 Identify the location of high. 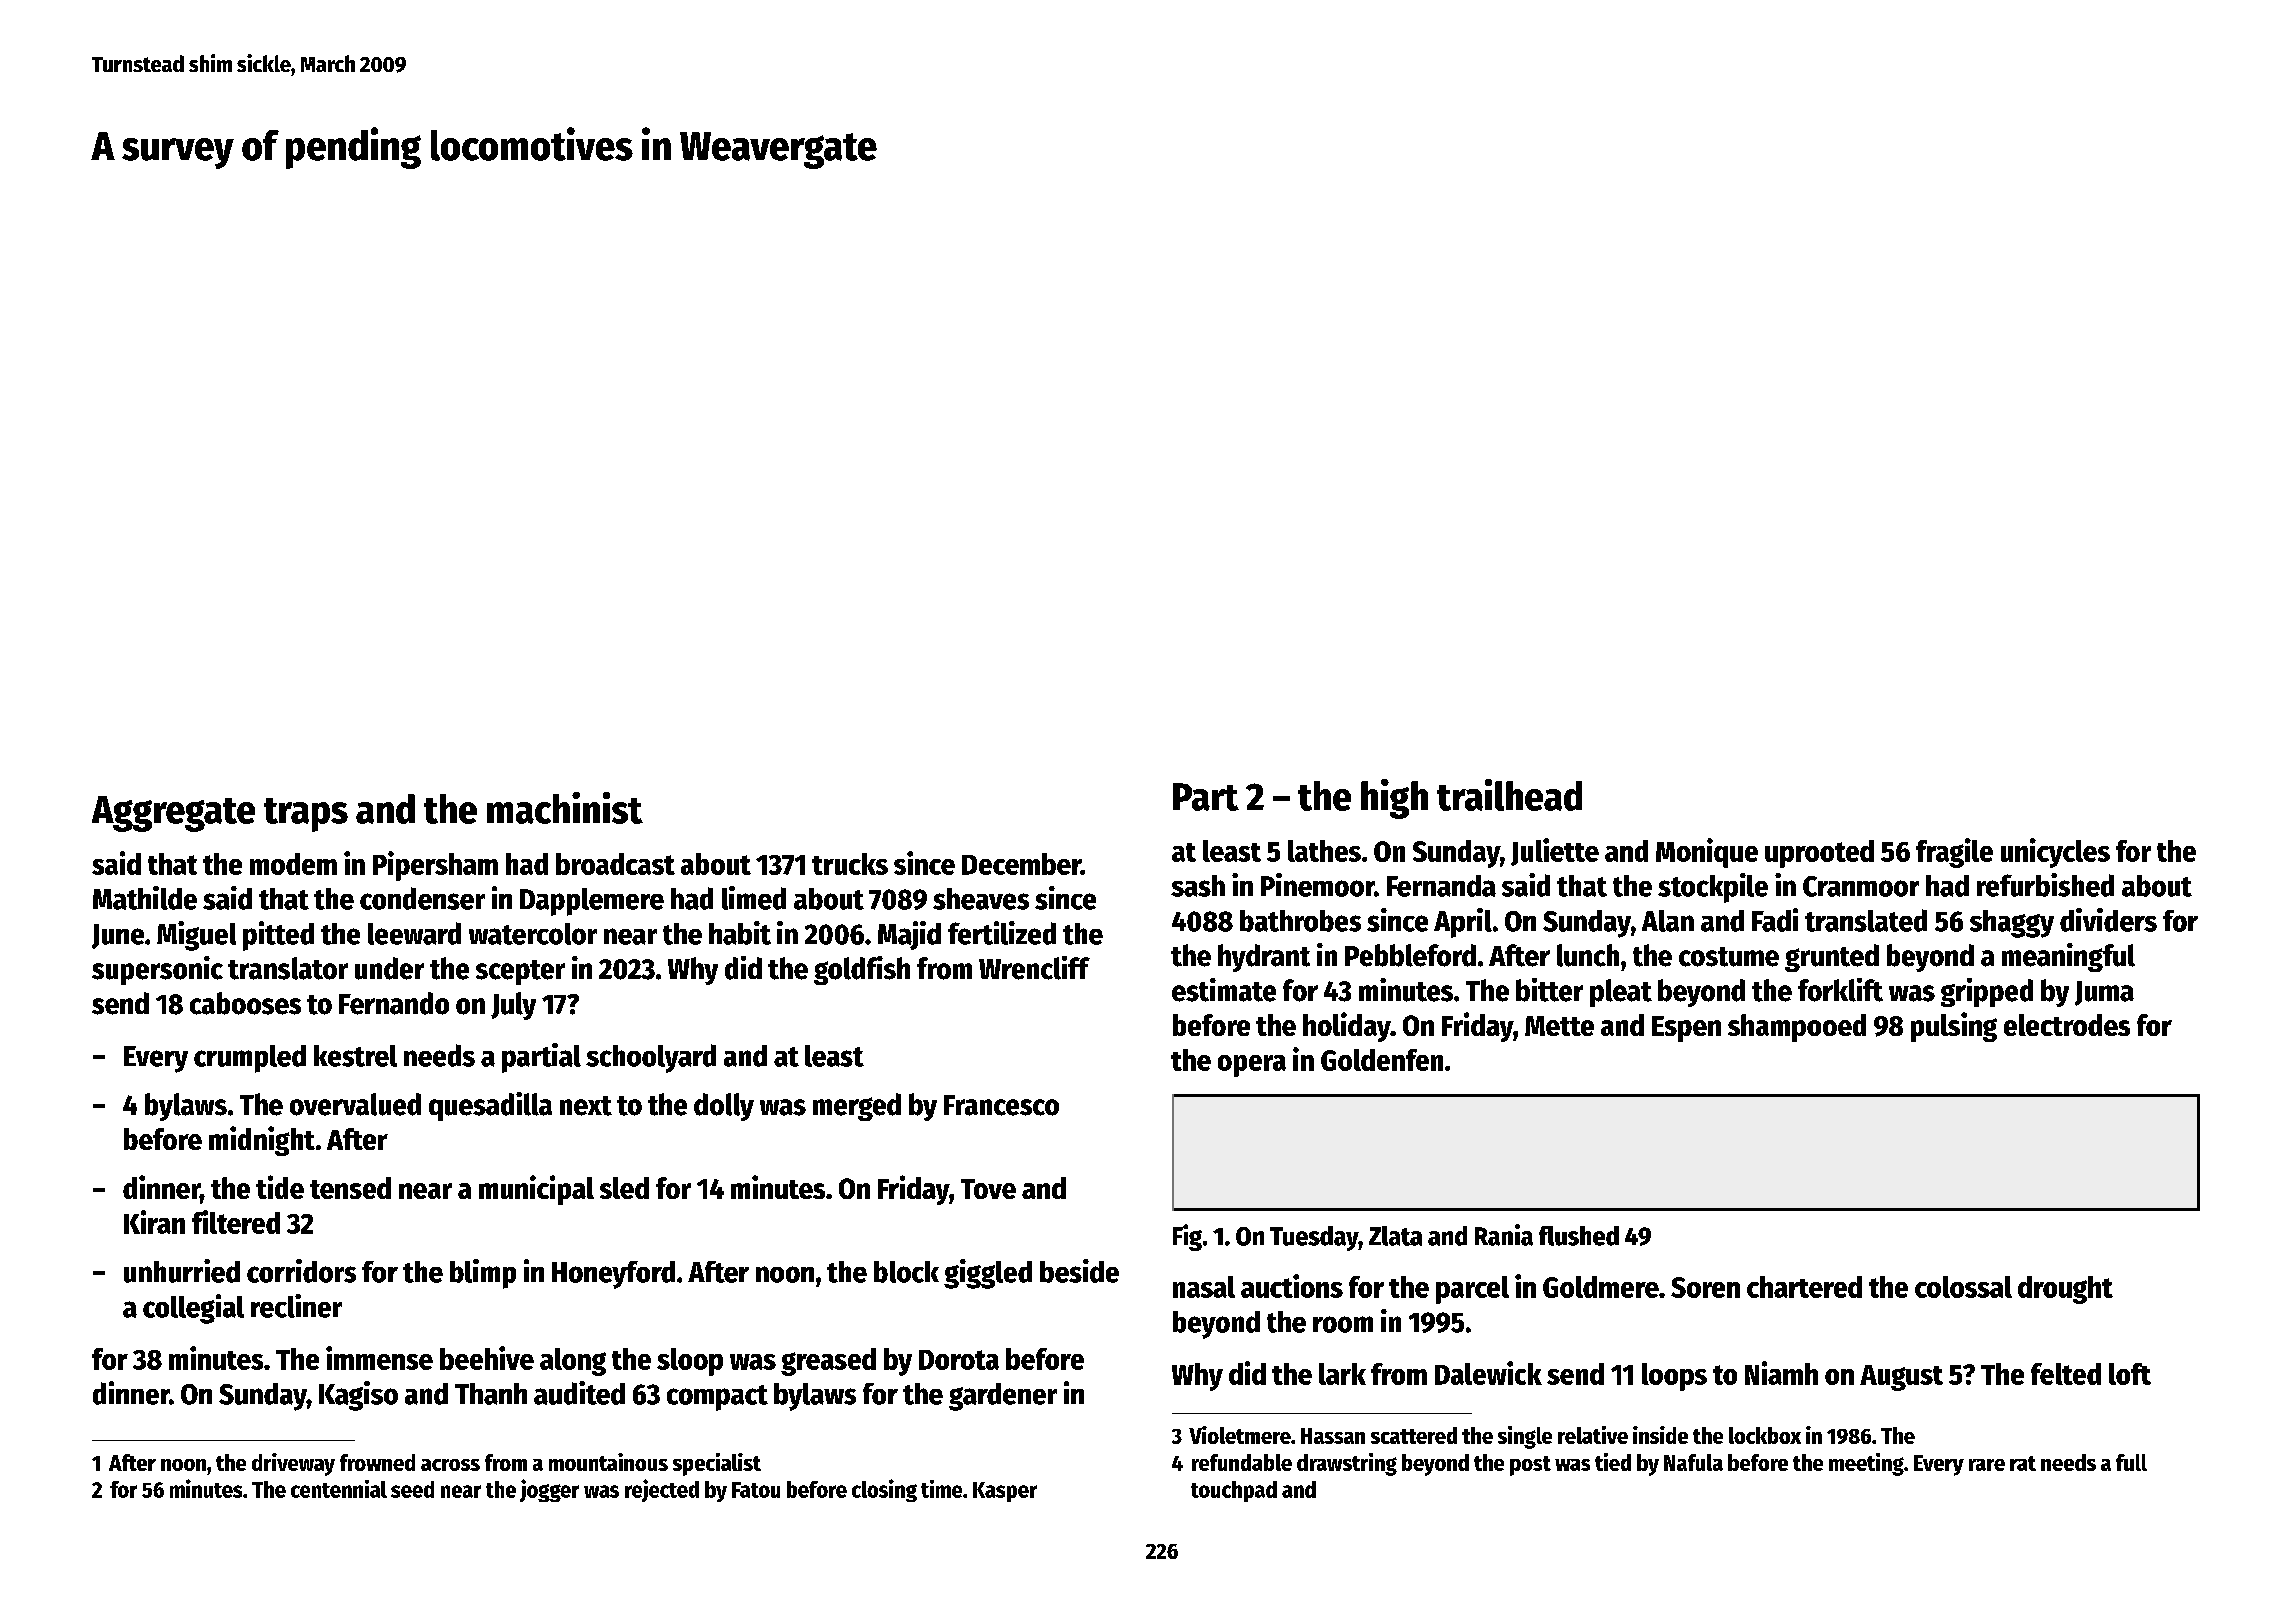
(1394, 799).
